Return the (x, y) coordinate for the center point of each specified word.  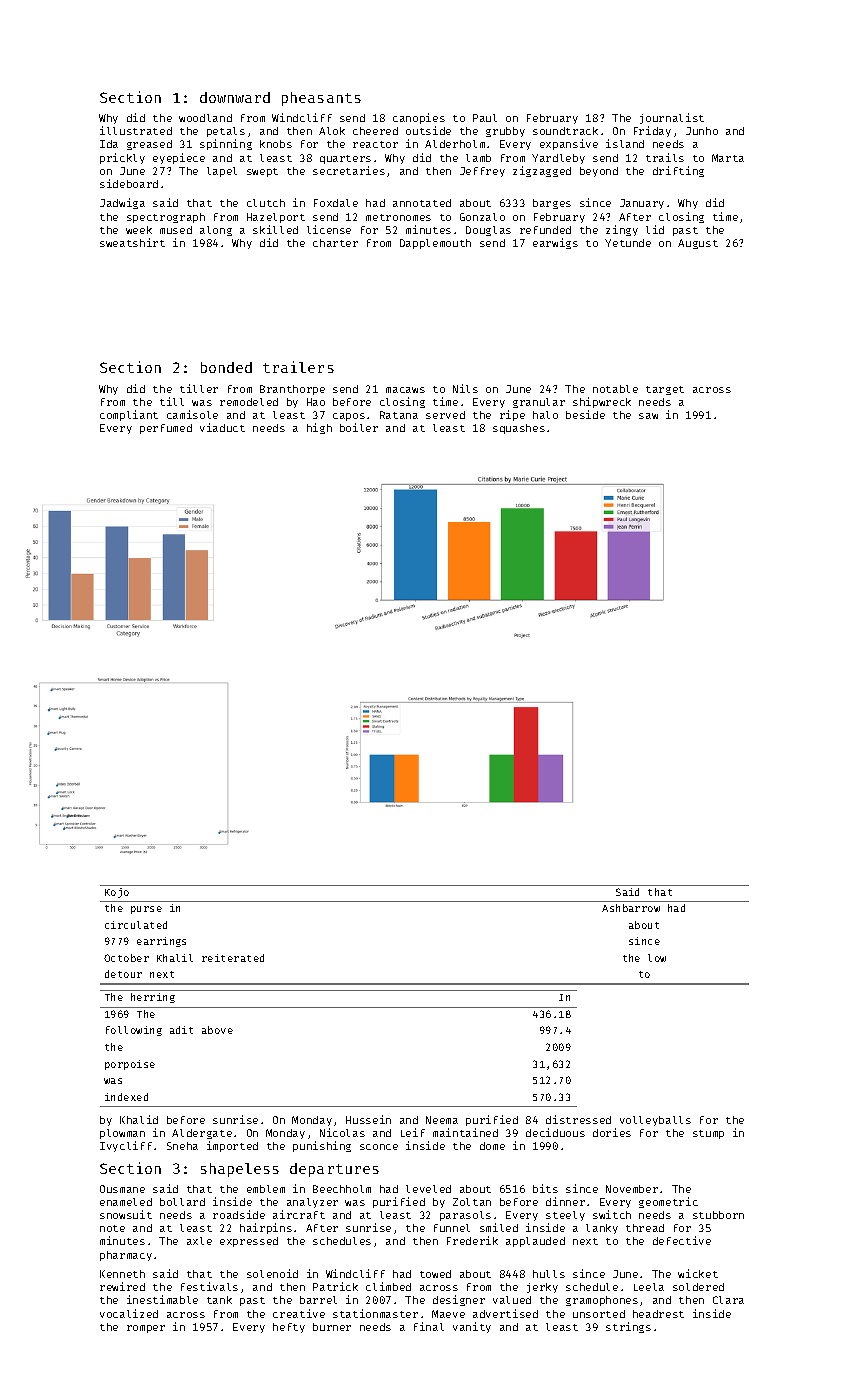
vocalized (129, 1313)
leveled (428, 1189)
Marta (728, 158)
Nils (465, 388)
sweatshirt (132, 242)
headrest (658, 1314)
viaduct (222, 427)
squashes (519, 429)
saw (648, 416)
